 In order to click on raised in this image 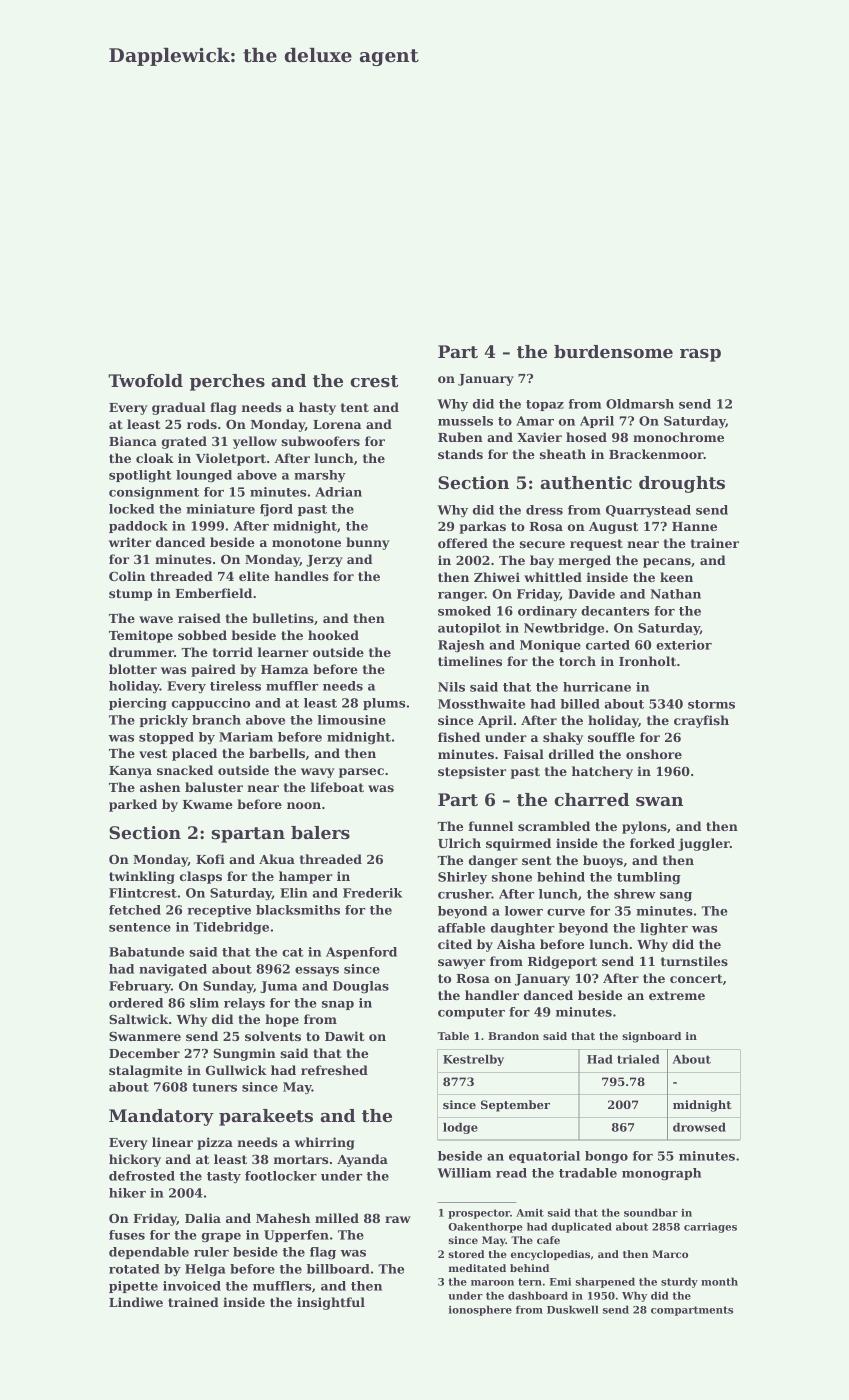, I will do `click(199, 618)`.
